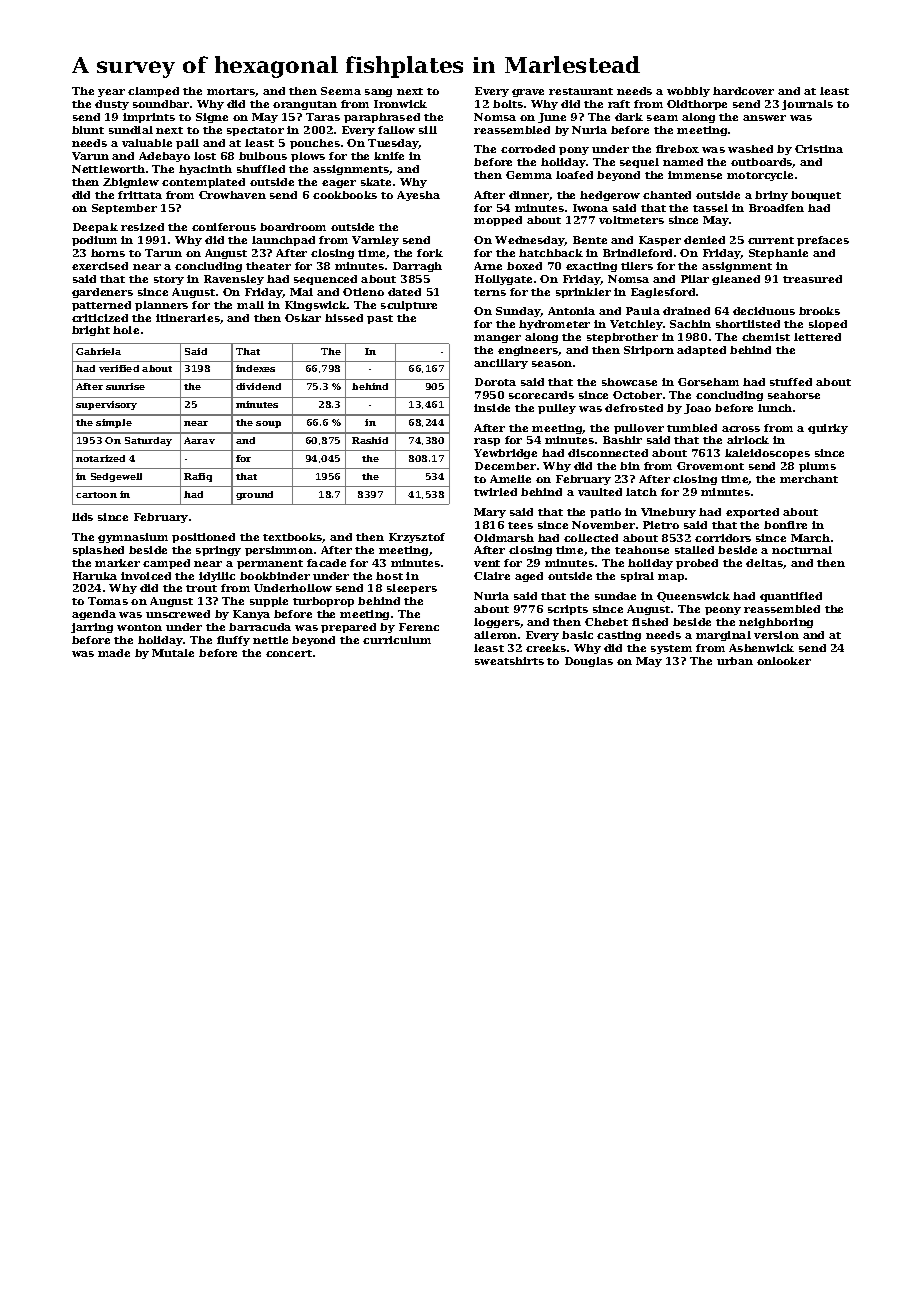 This image has width=924, height=1308. I want to click on Mary, so click(490, 513).
